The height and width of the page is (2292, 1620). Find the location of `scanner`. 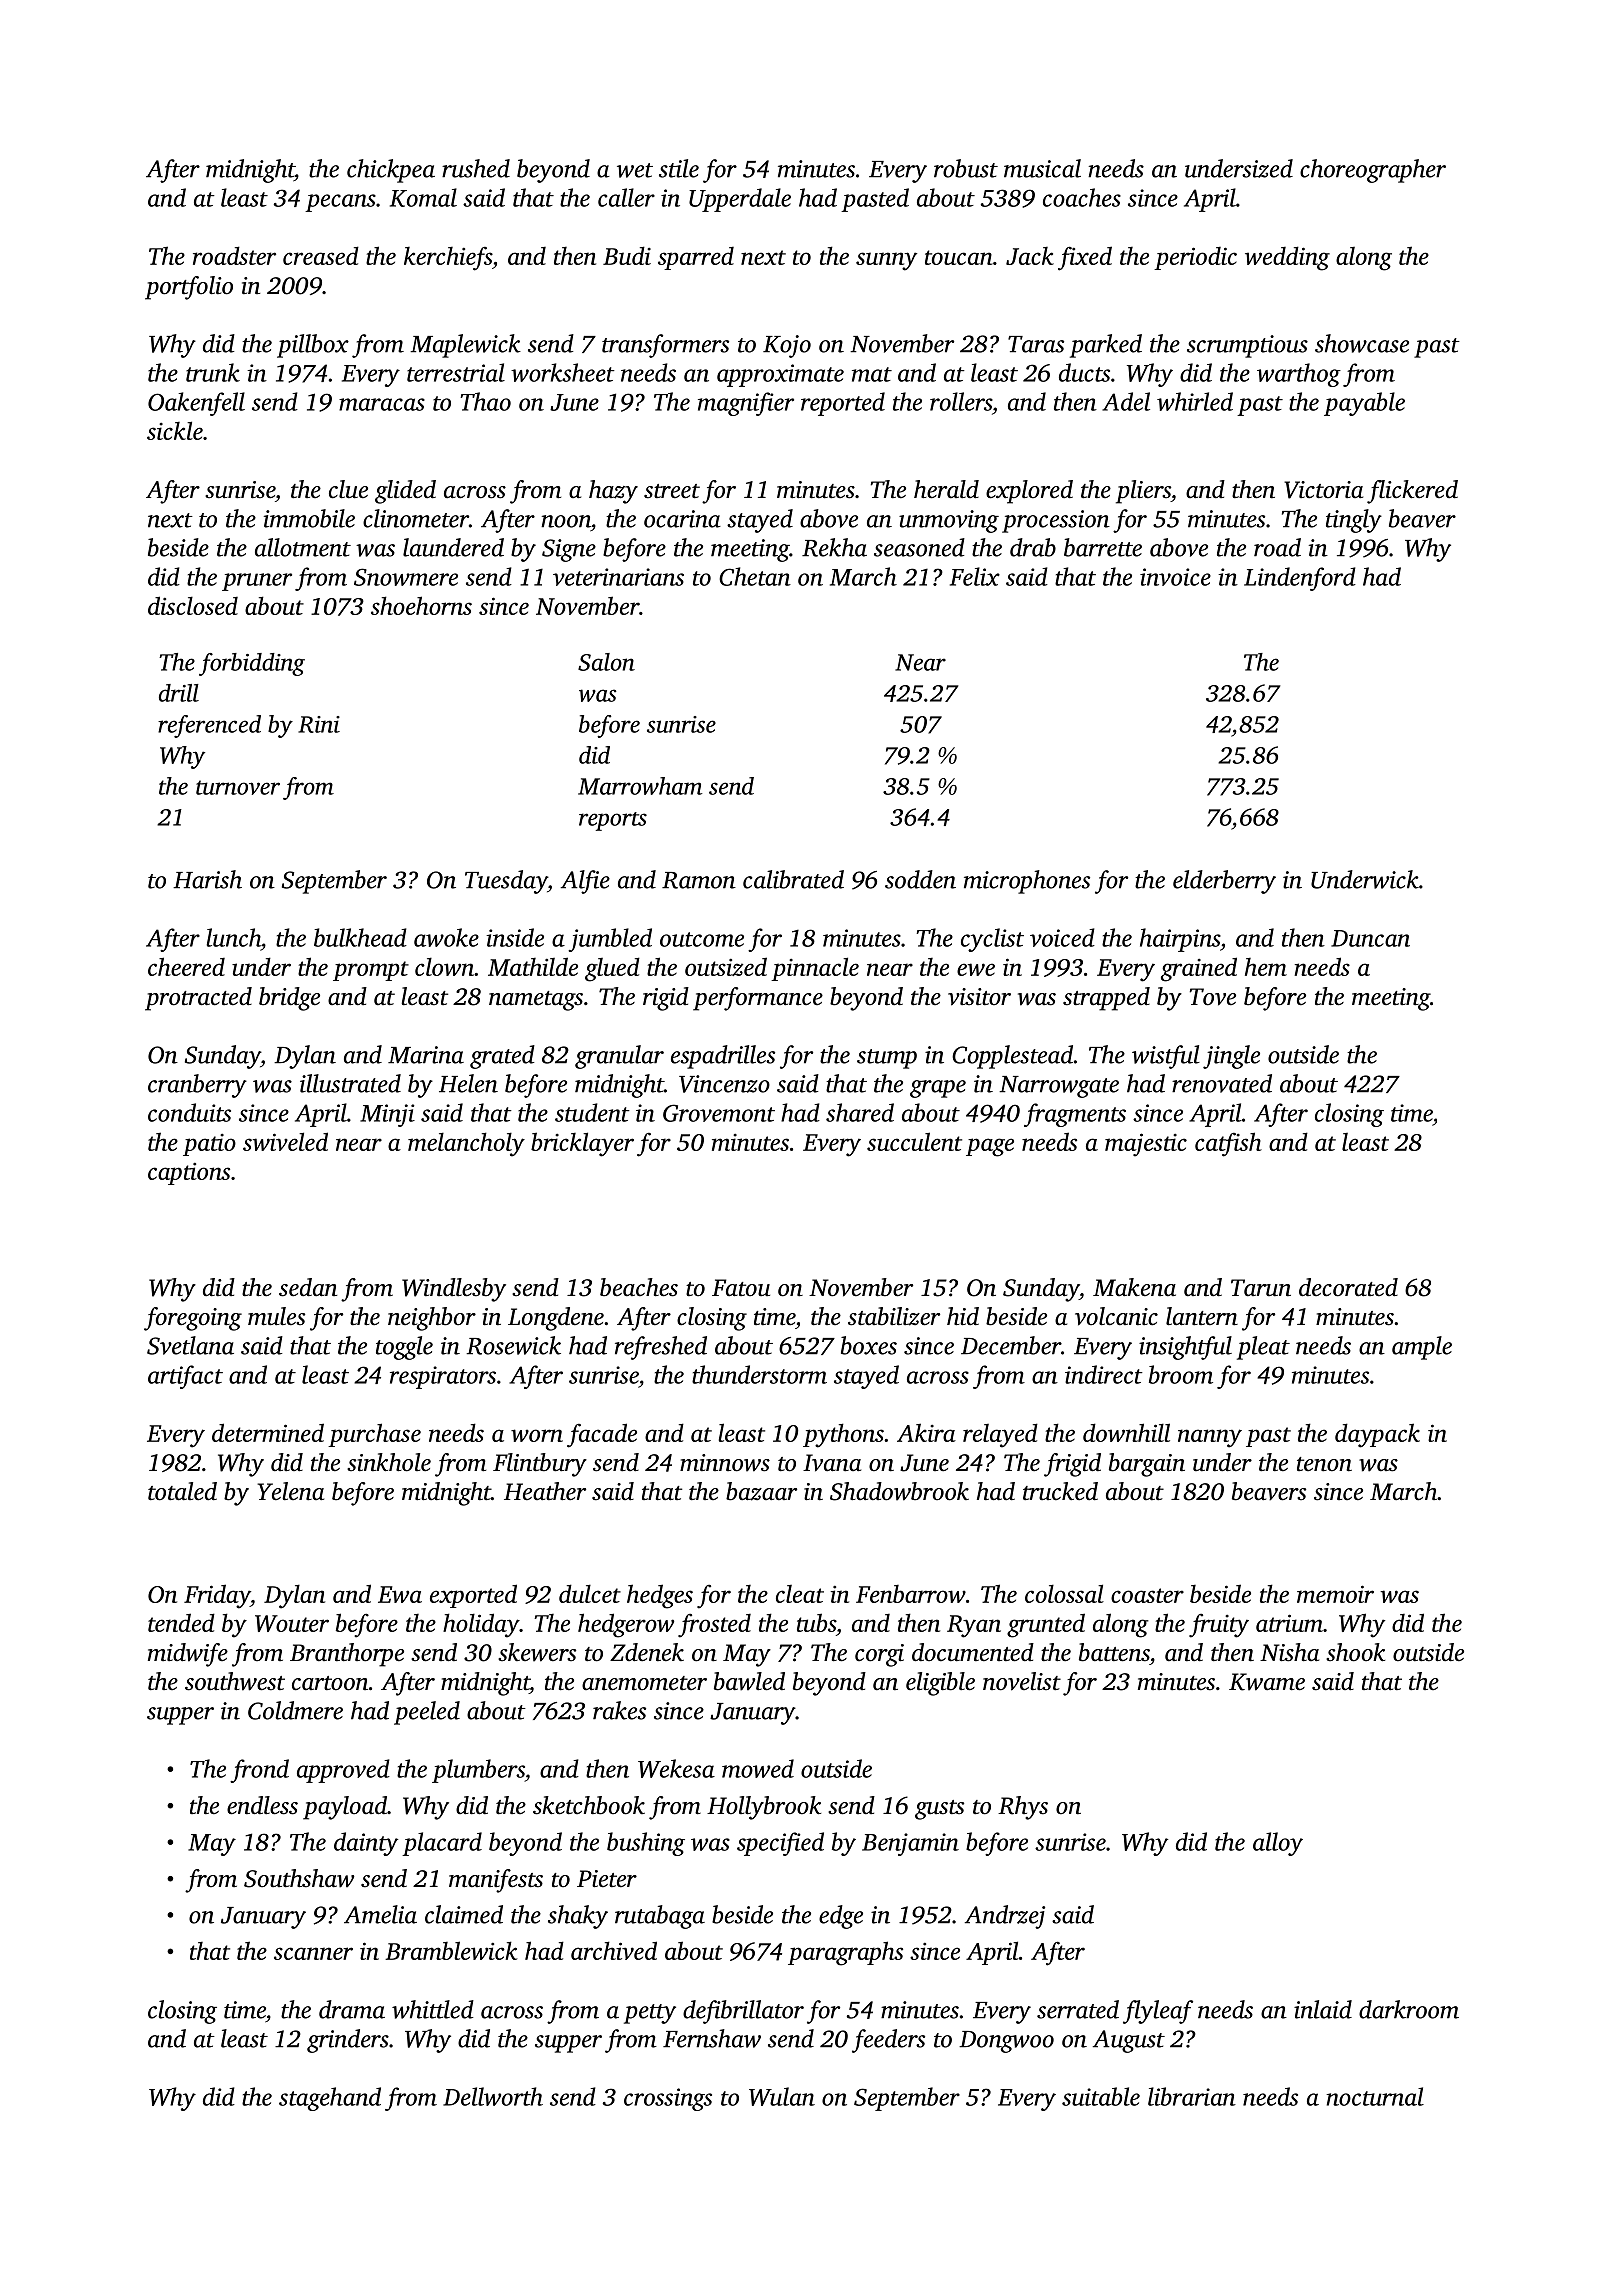

scanner is located at coordinates (313, 1953).
